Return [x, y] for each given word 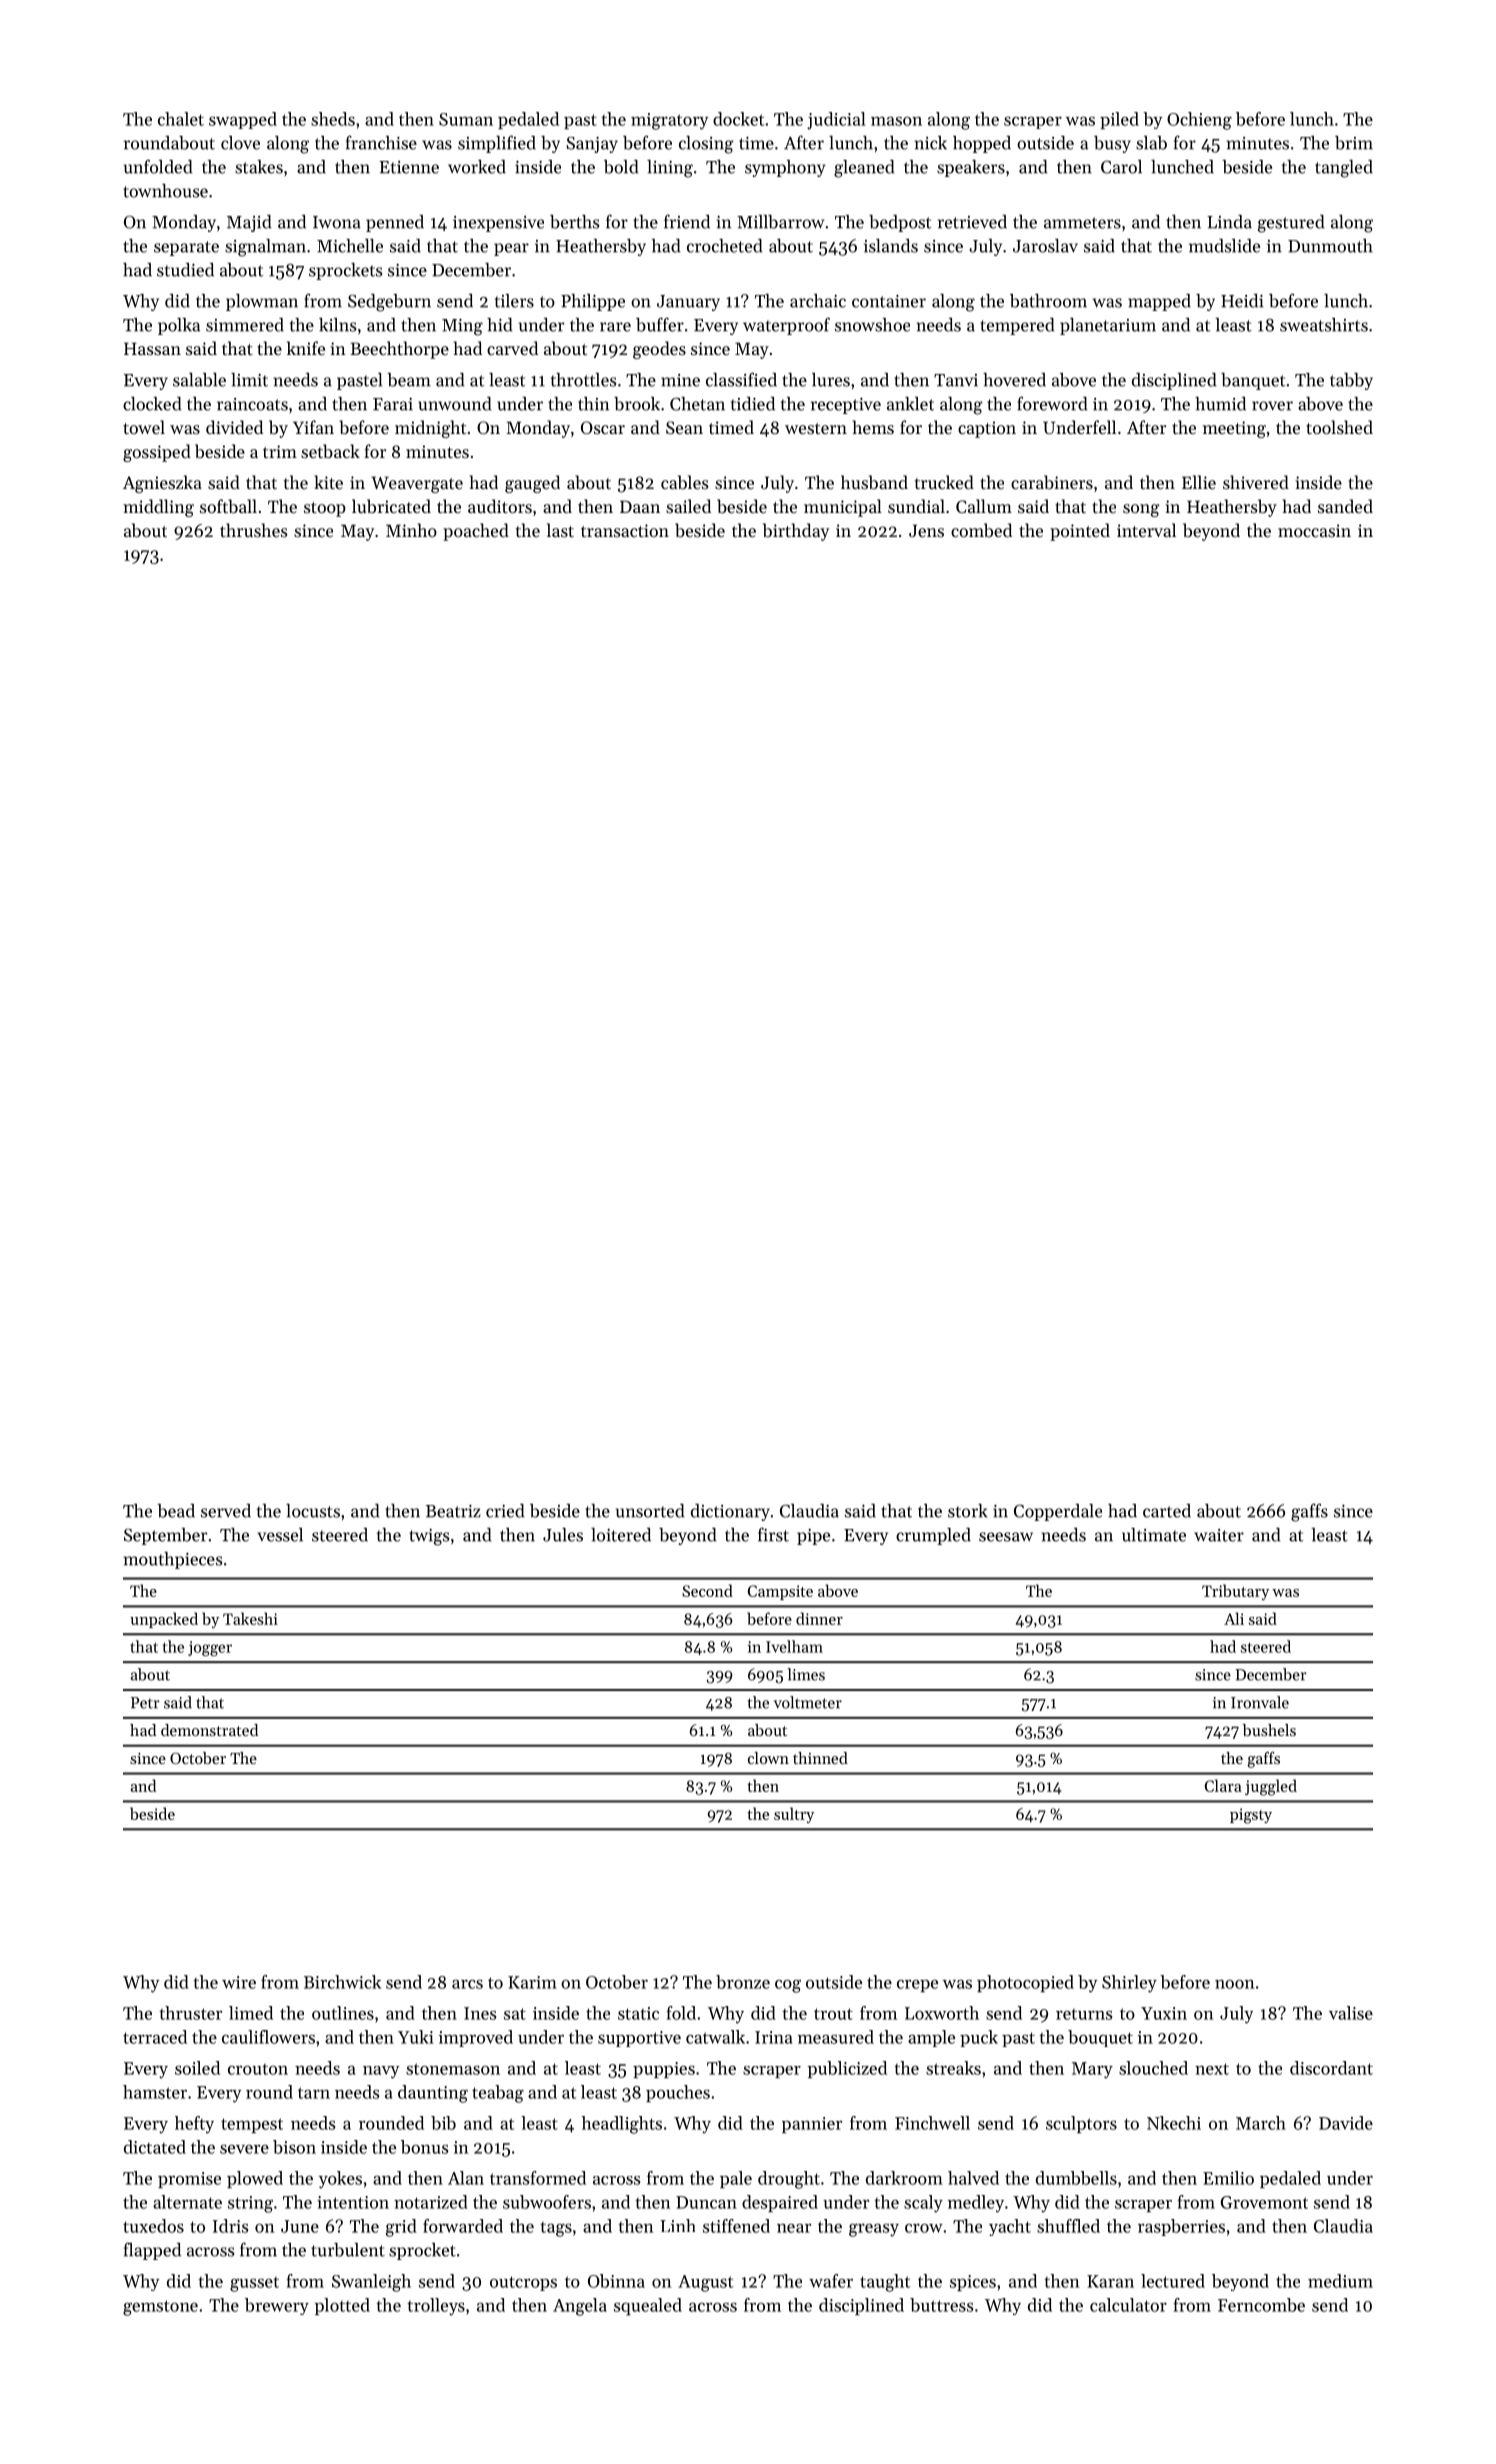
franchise [381, 142]
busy [1112, 144]
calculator [1128, 2305]
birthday [796, 532]
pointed [1080, 532]
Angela [580, 2307]
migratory [670, 121]
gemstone [160, 2308]
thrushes [254, 530]
